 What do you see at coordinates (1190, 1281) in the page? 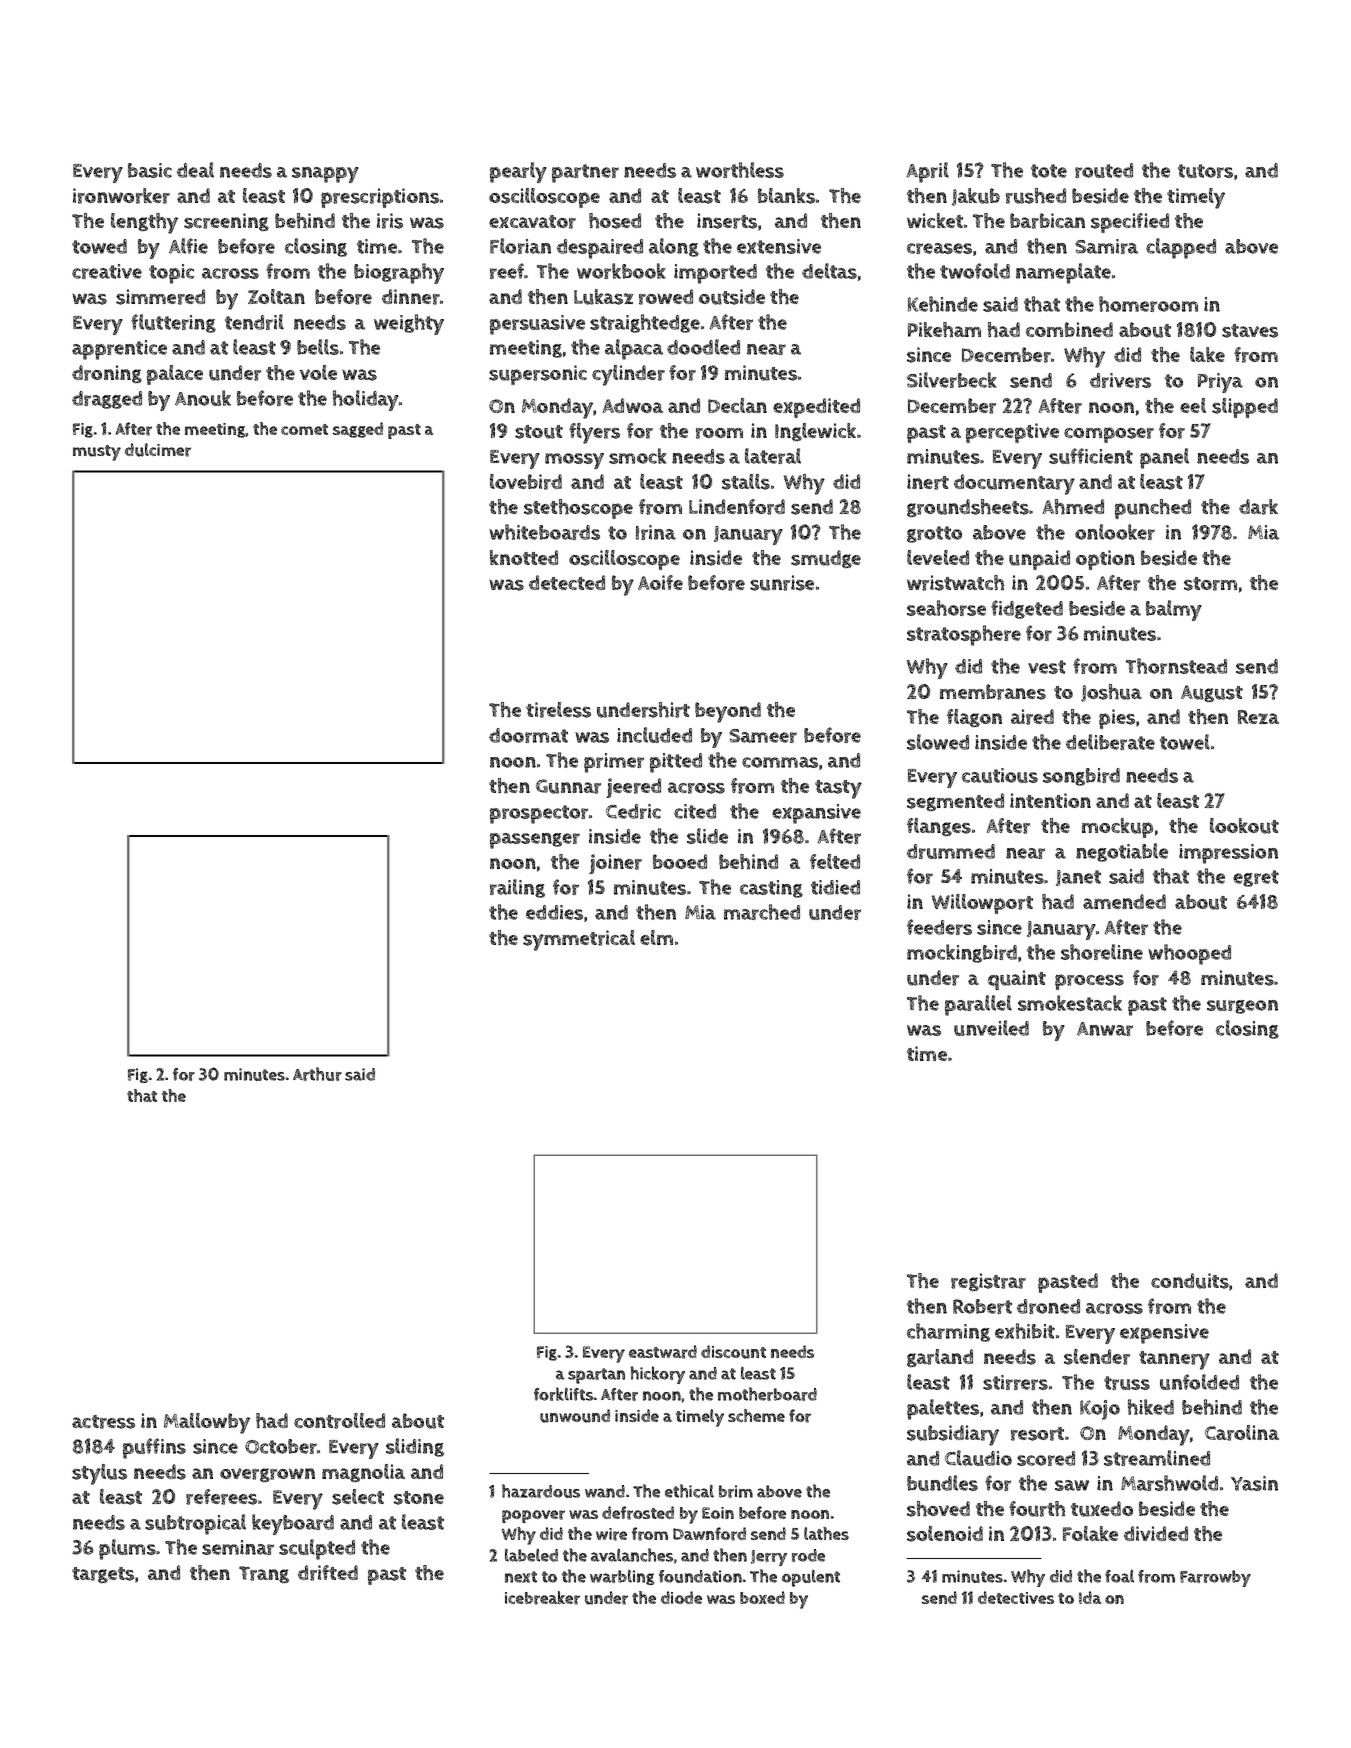
I see `conduits` at bounding box center [1190, 1281].
